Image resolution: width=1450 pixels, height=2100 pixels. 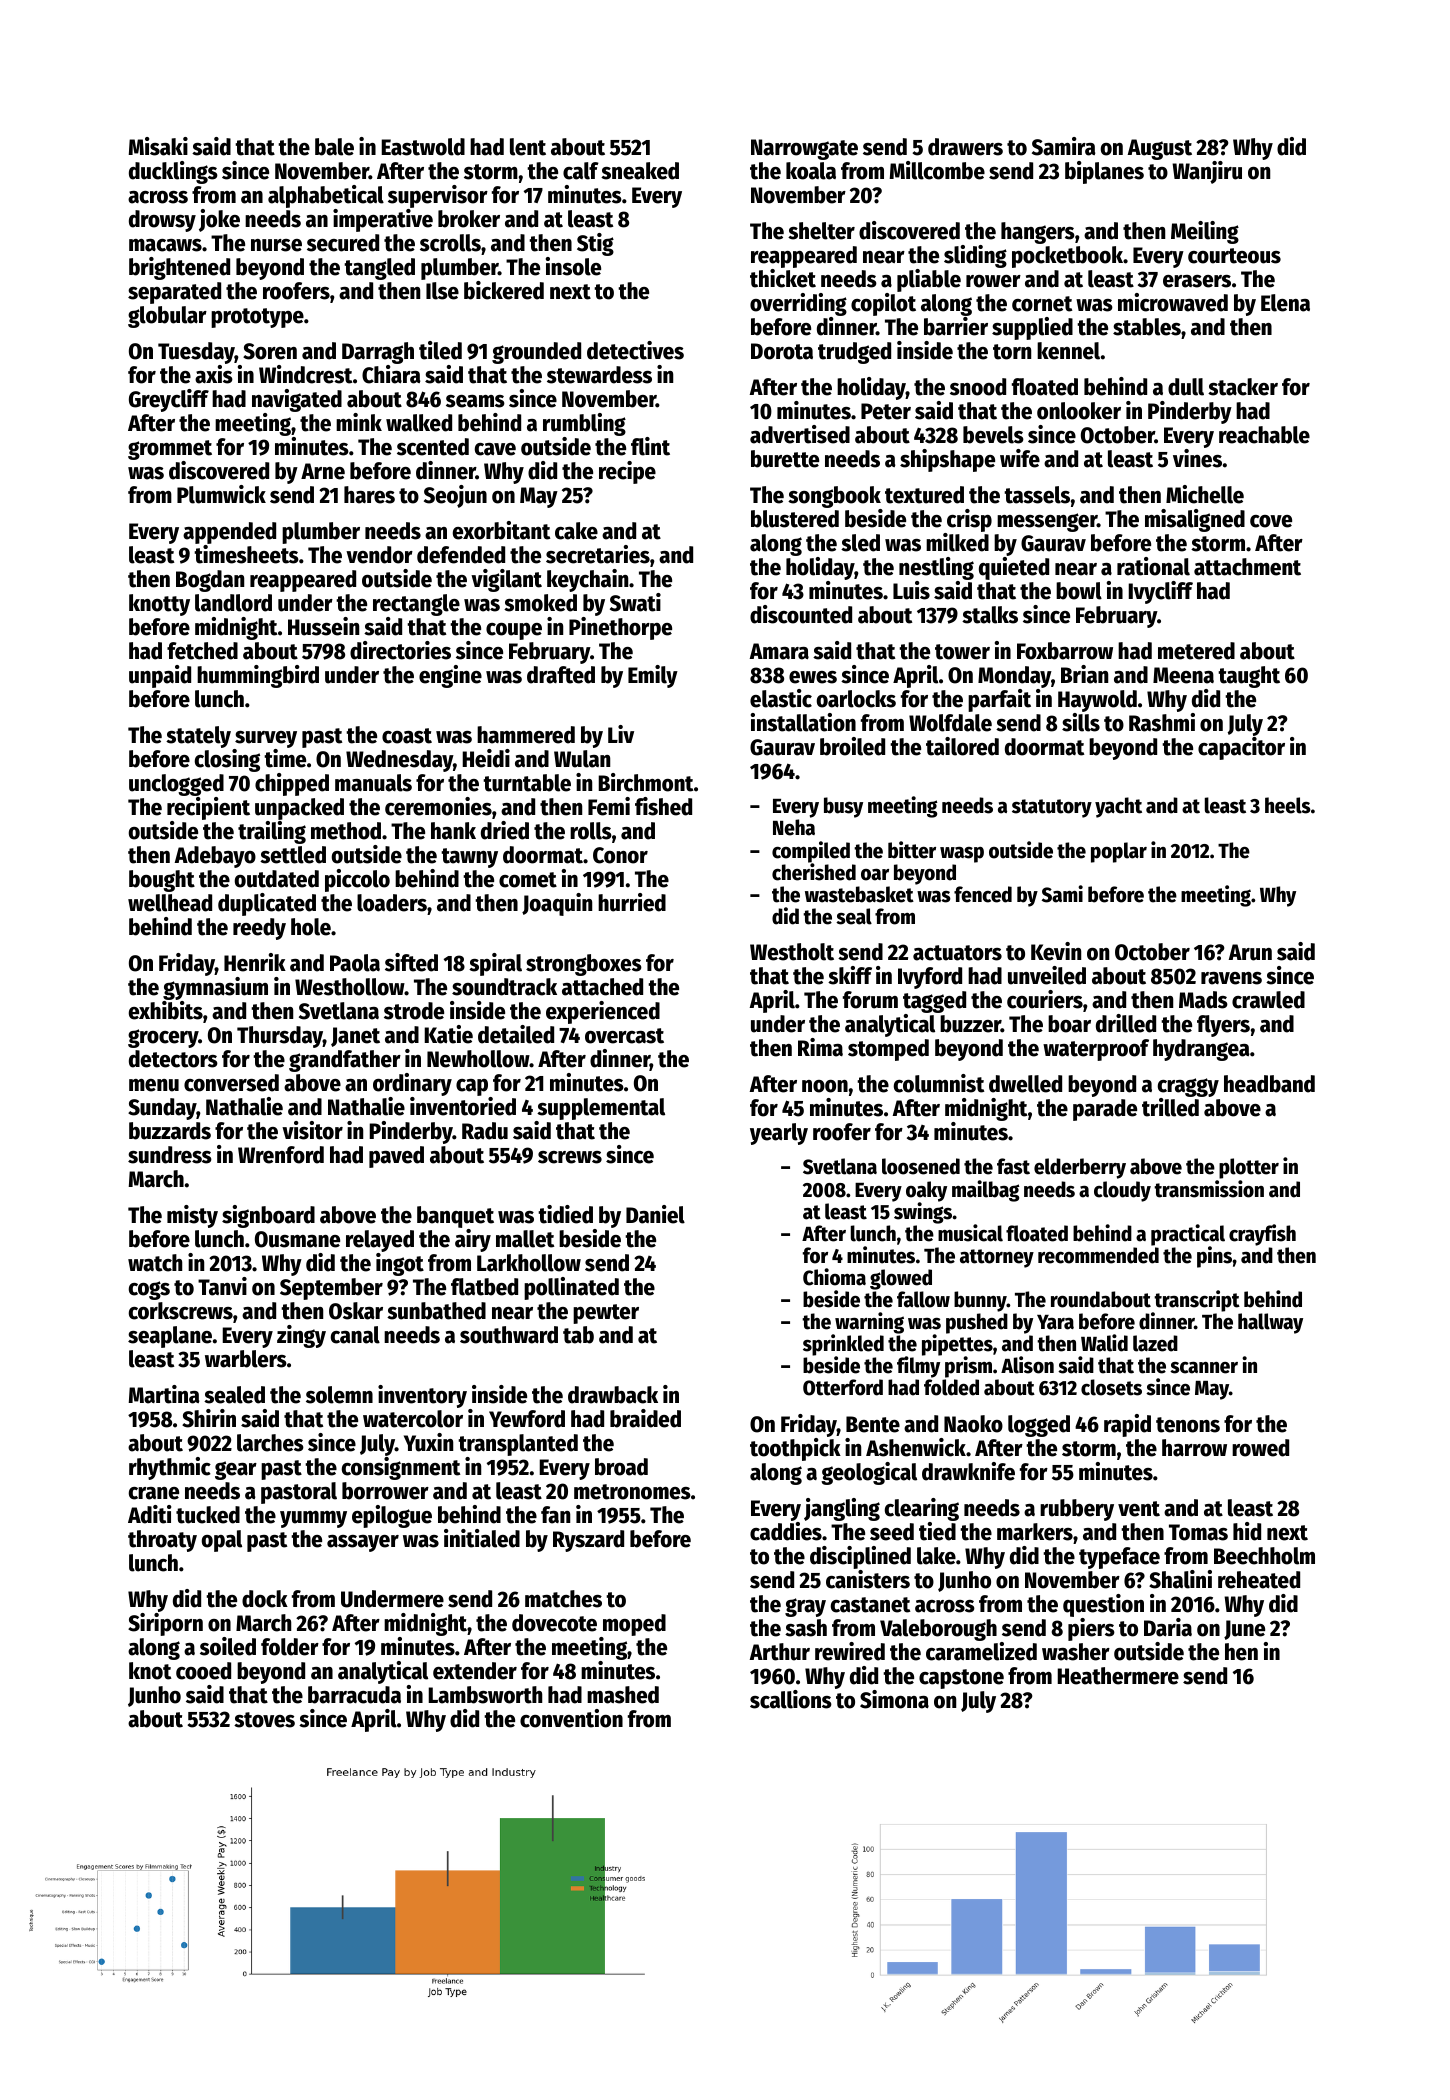 What do you see at coordinates (918, 1367) in the document?
I see `filmy` at bounding box center [918, 1367].
